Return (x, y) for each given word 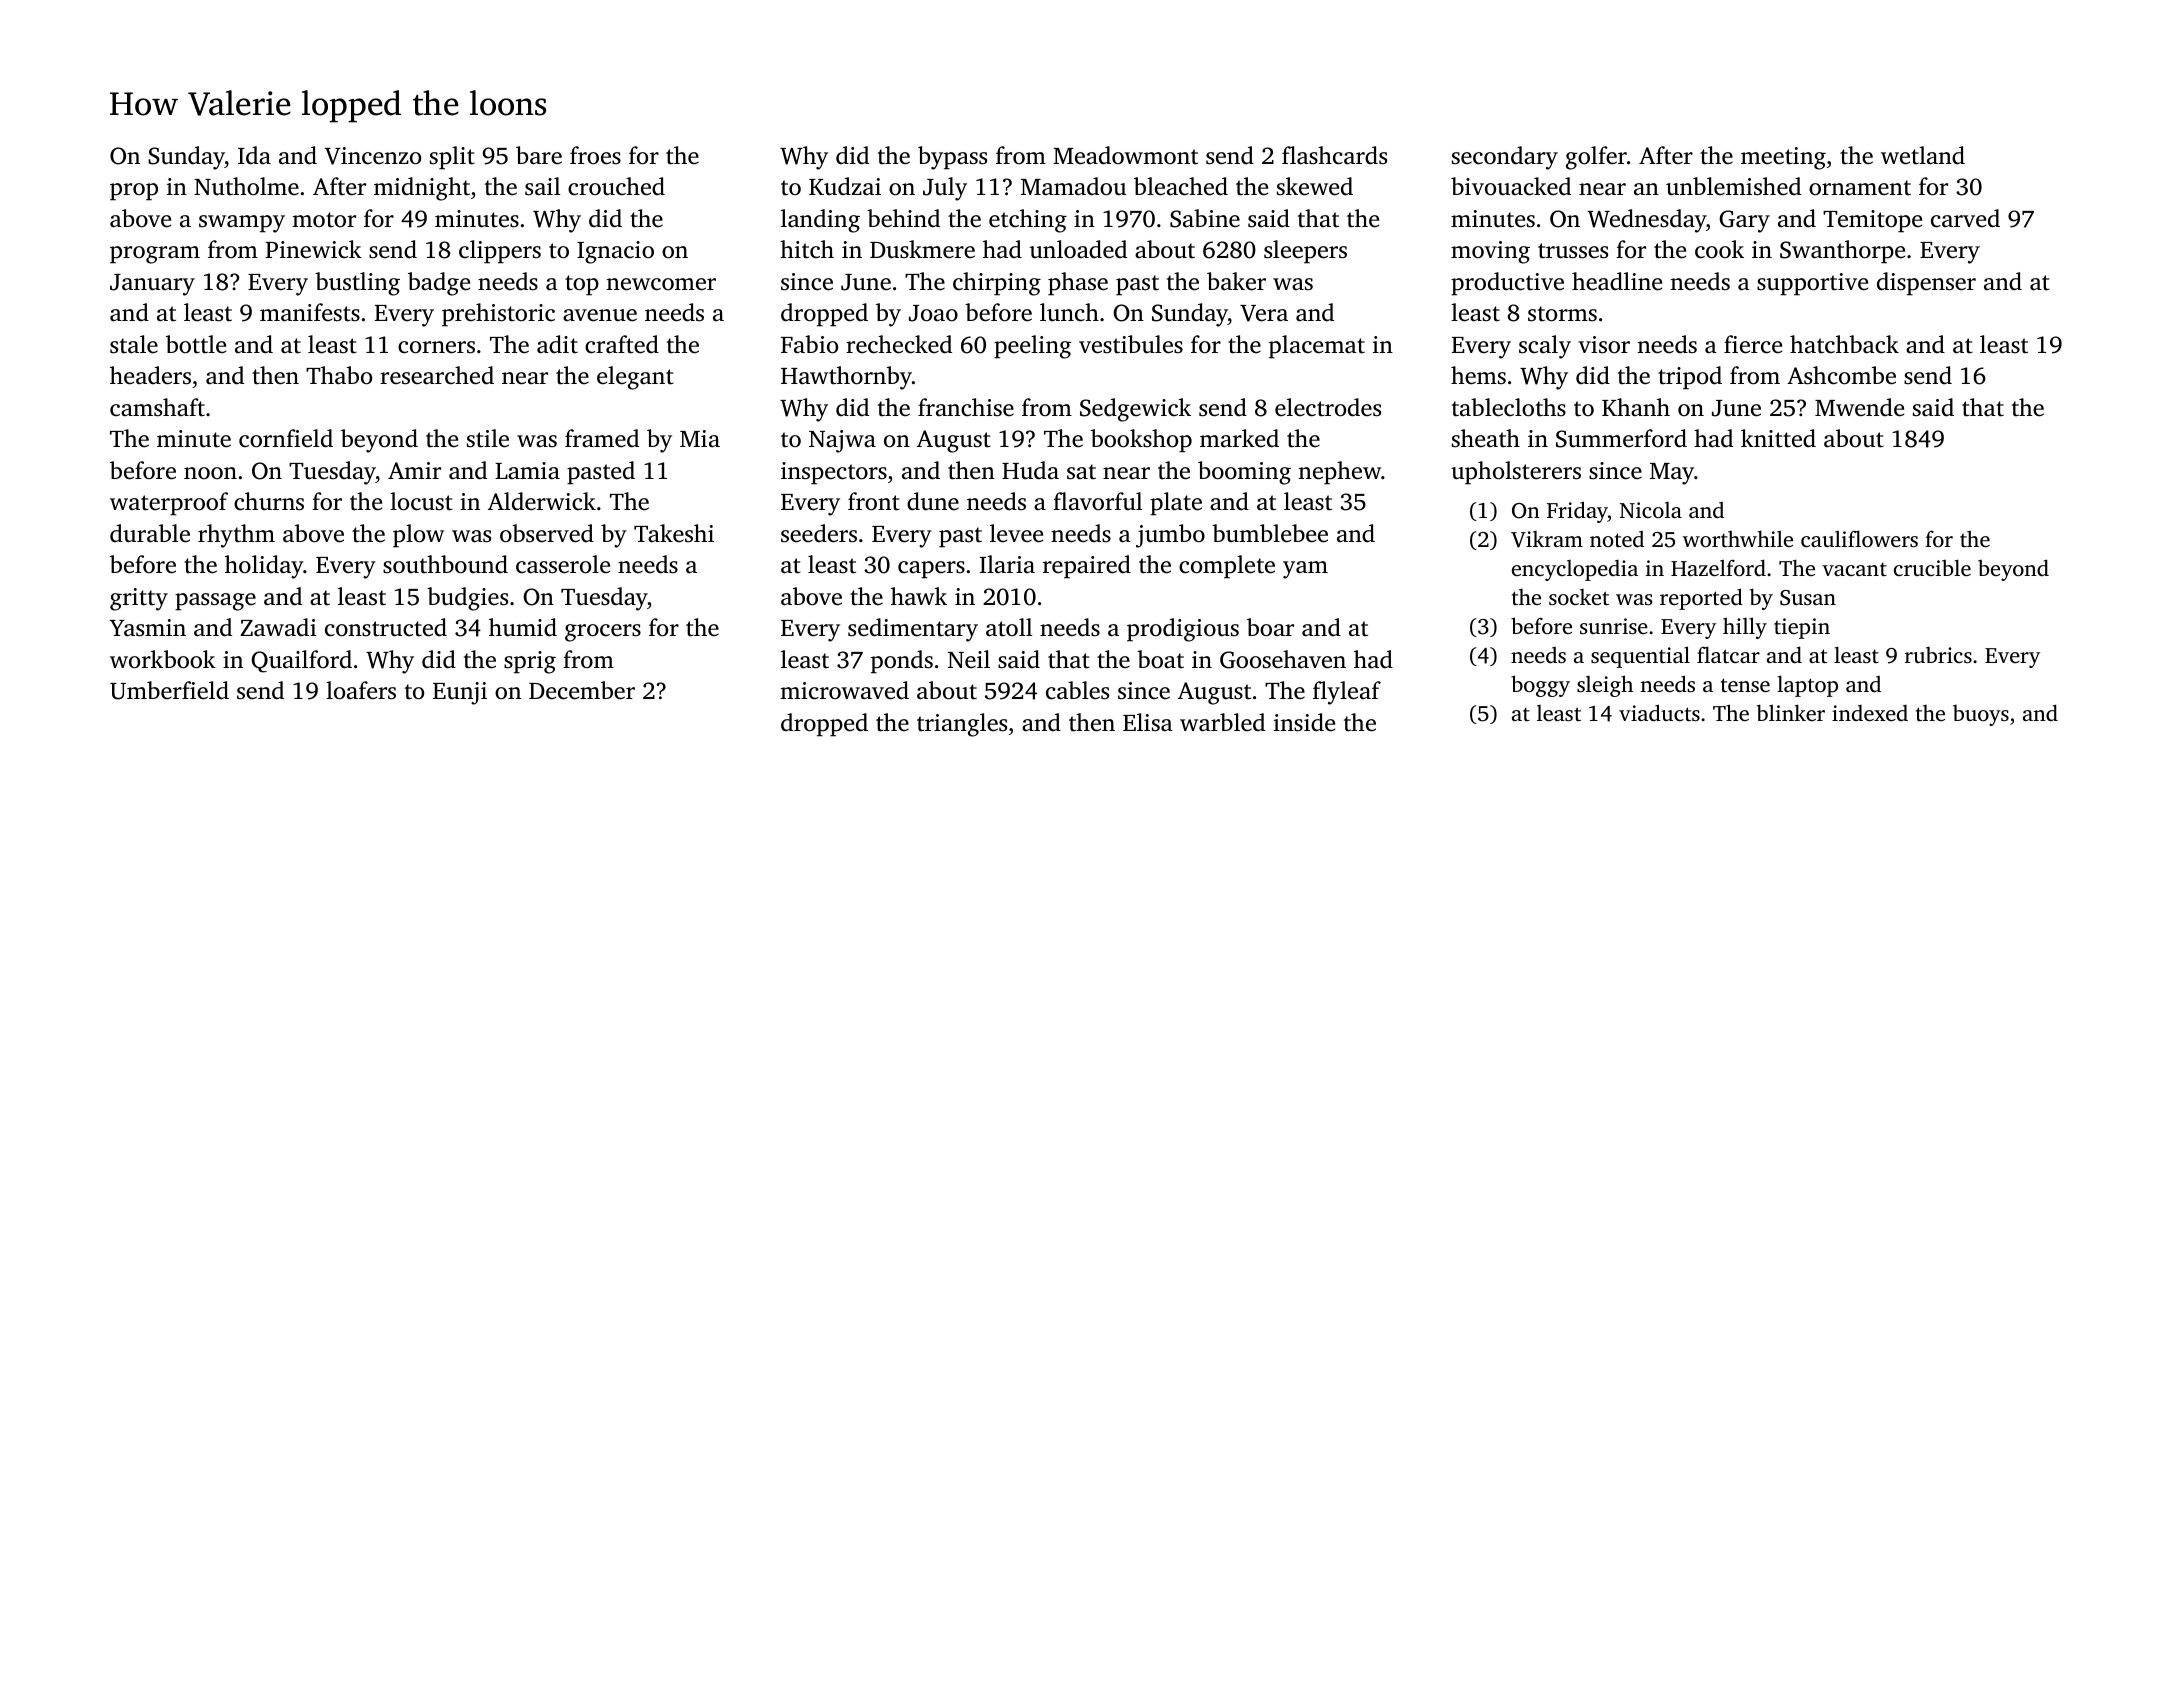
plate (1176, 504)
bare (539, 155)
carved (1965, 218)
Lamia (527, 471)
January (152, 285)
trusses (1573, 251)
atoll (1009, 627)
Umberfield (169, 690)
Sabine (1205, 218)
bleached (1181, 186)
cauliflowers (1859, 538)
